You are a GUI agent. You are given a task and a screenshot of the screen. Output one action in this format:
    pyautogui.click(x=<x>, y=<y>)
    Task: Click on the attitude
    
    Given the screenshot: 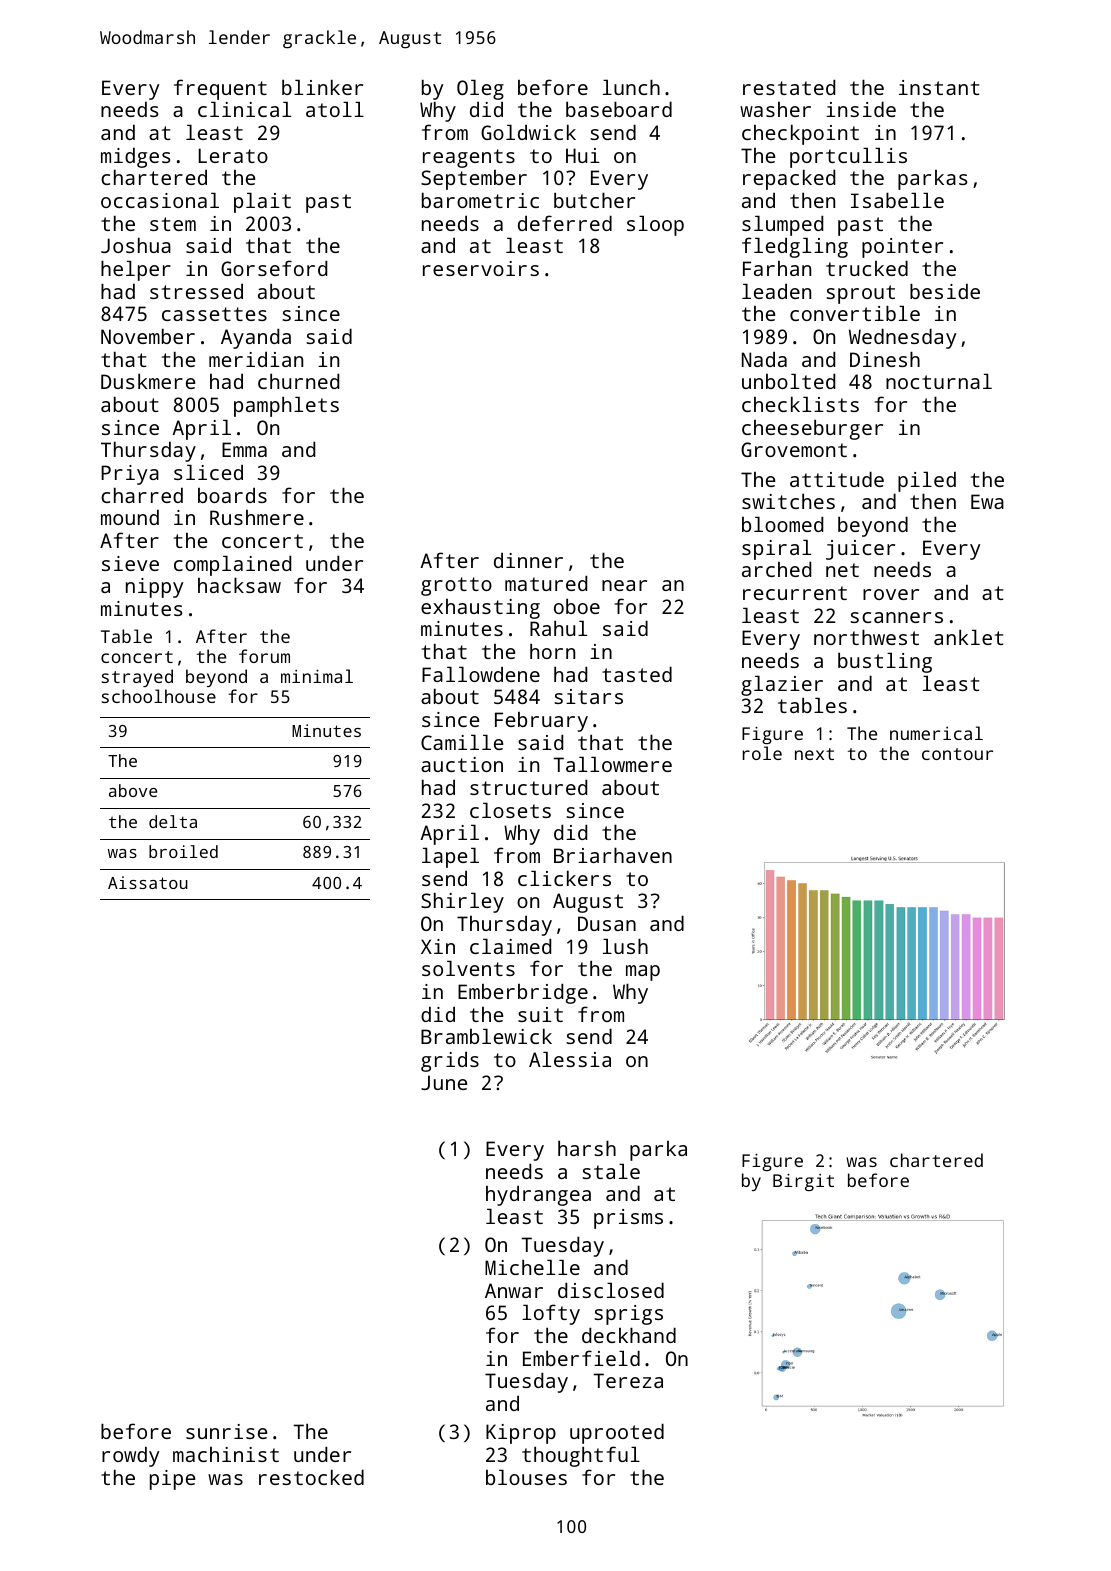 What is the action you would take?
    pyautogui.click(x=837, y=479)
